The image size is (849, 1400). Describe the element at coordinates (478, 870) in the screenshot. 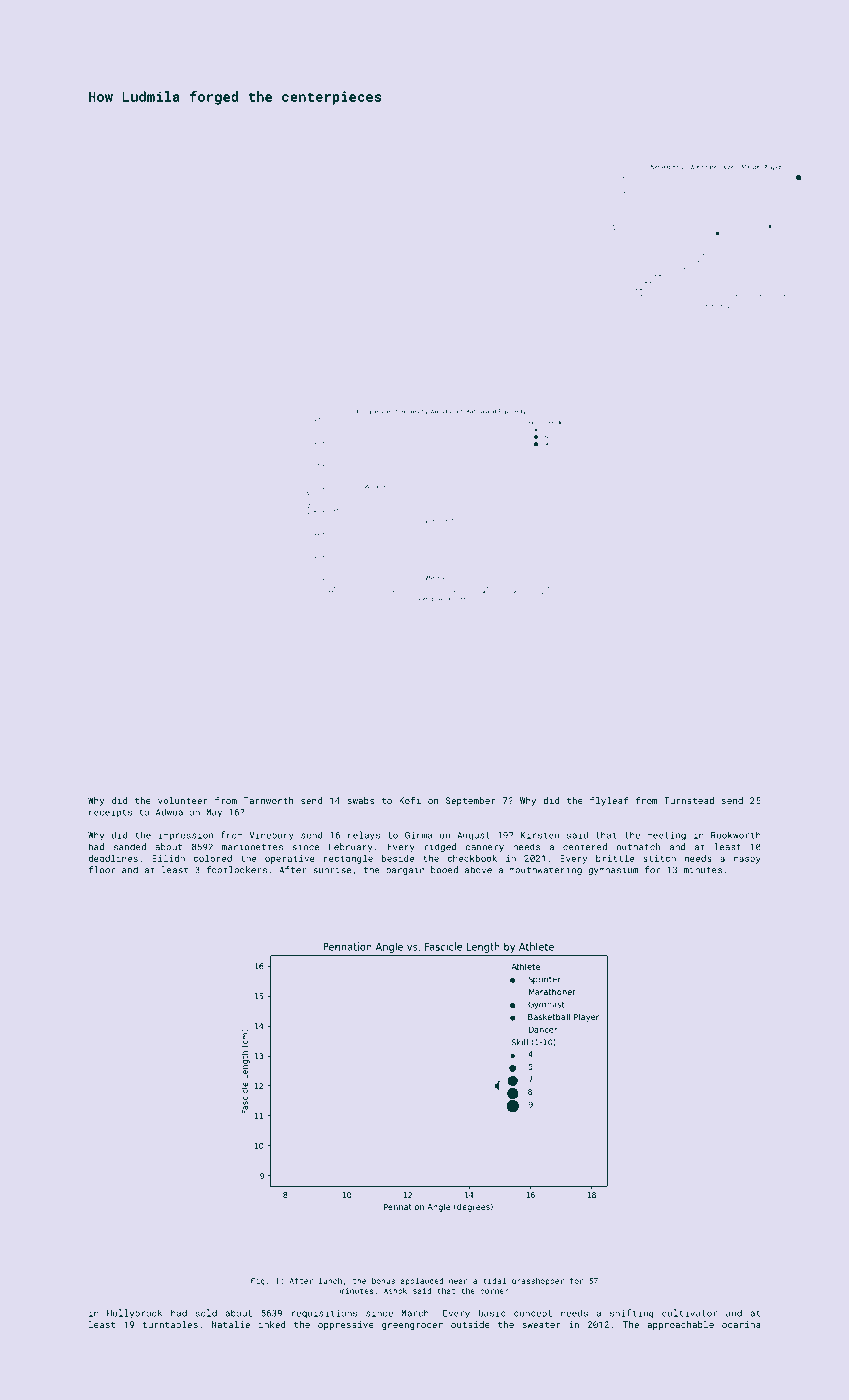

I see `above` at that location.
